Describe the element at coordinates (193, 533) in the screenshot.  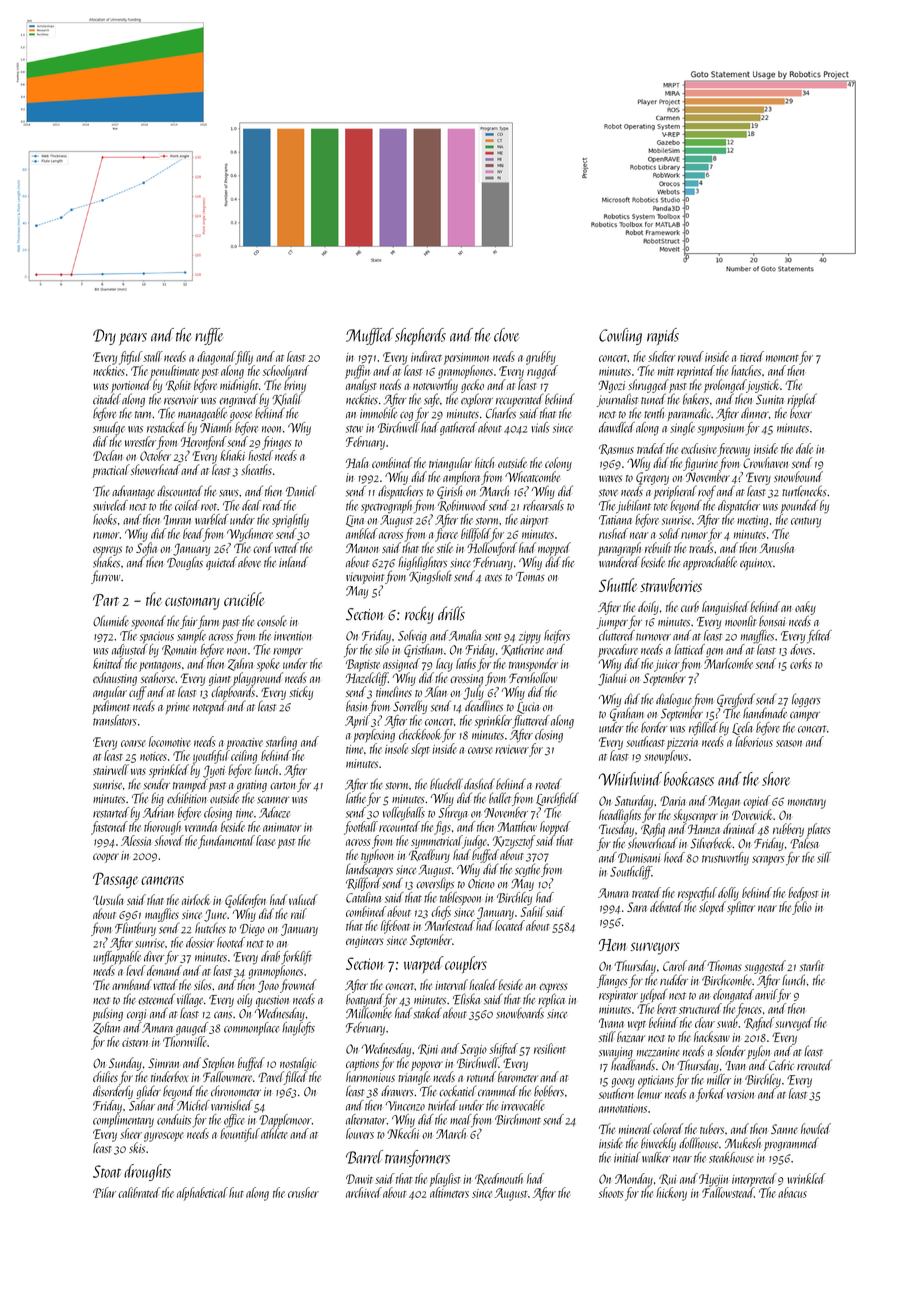
I see `bead` at that location.
